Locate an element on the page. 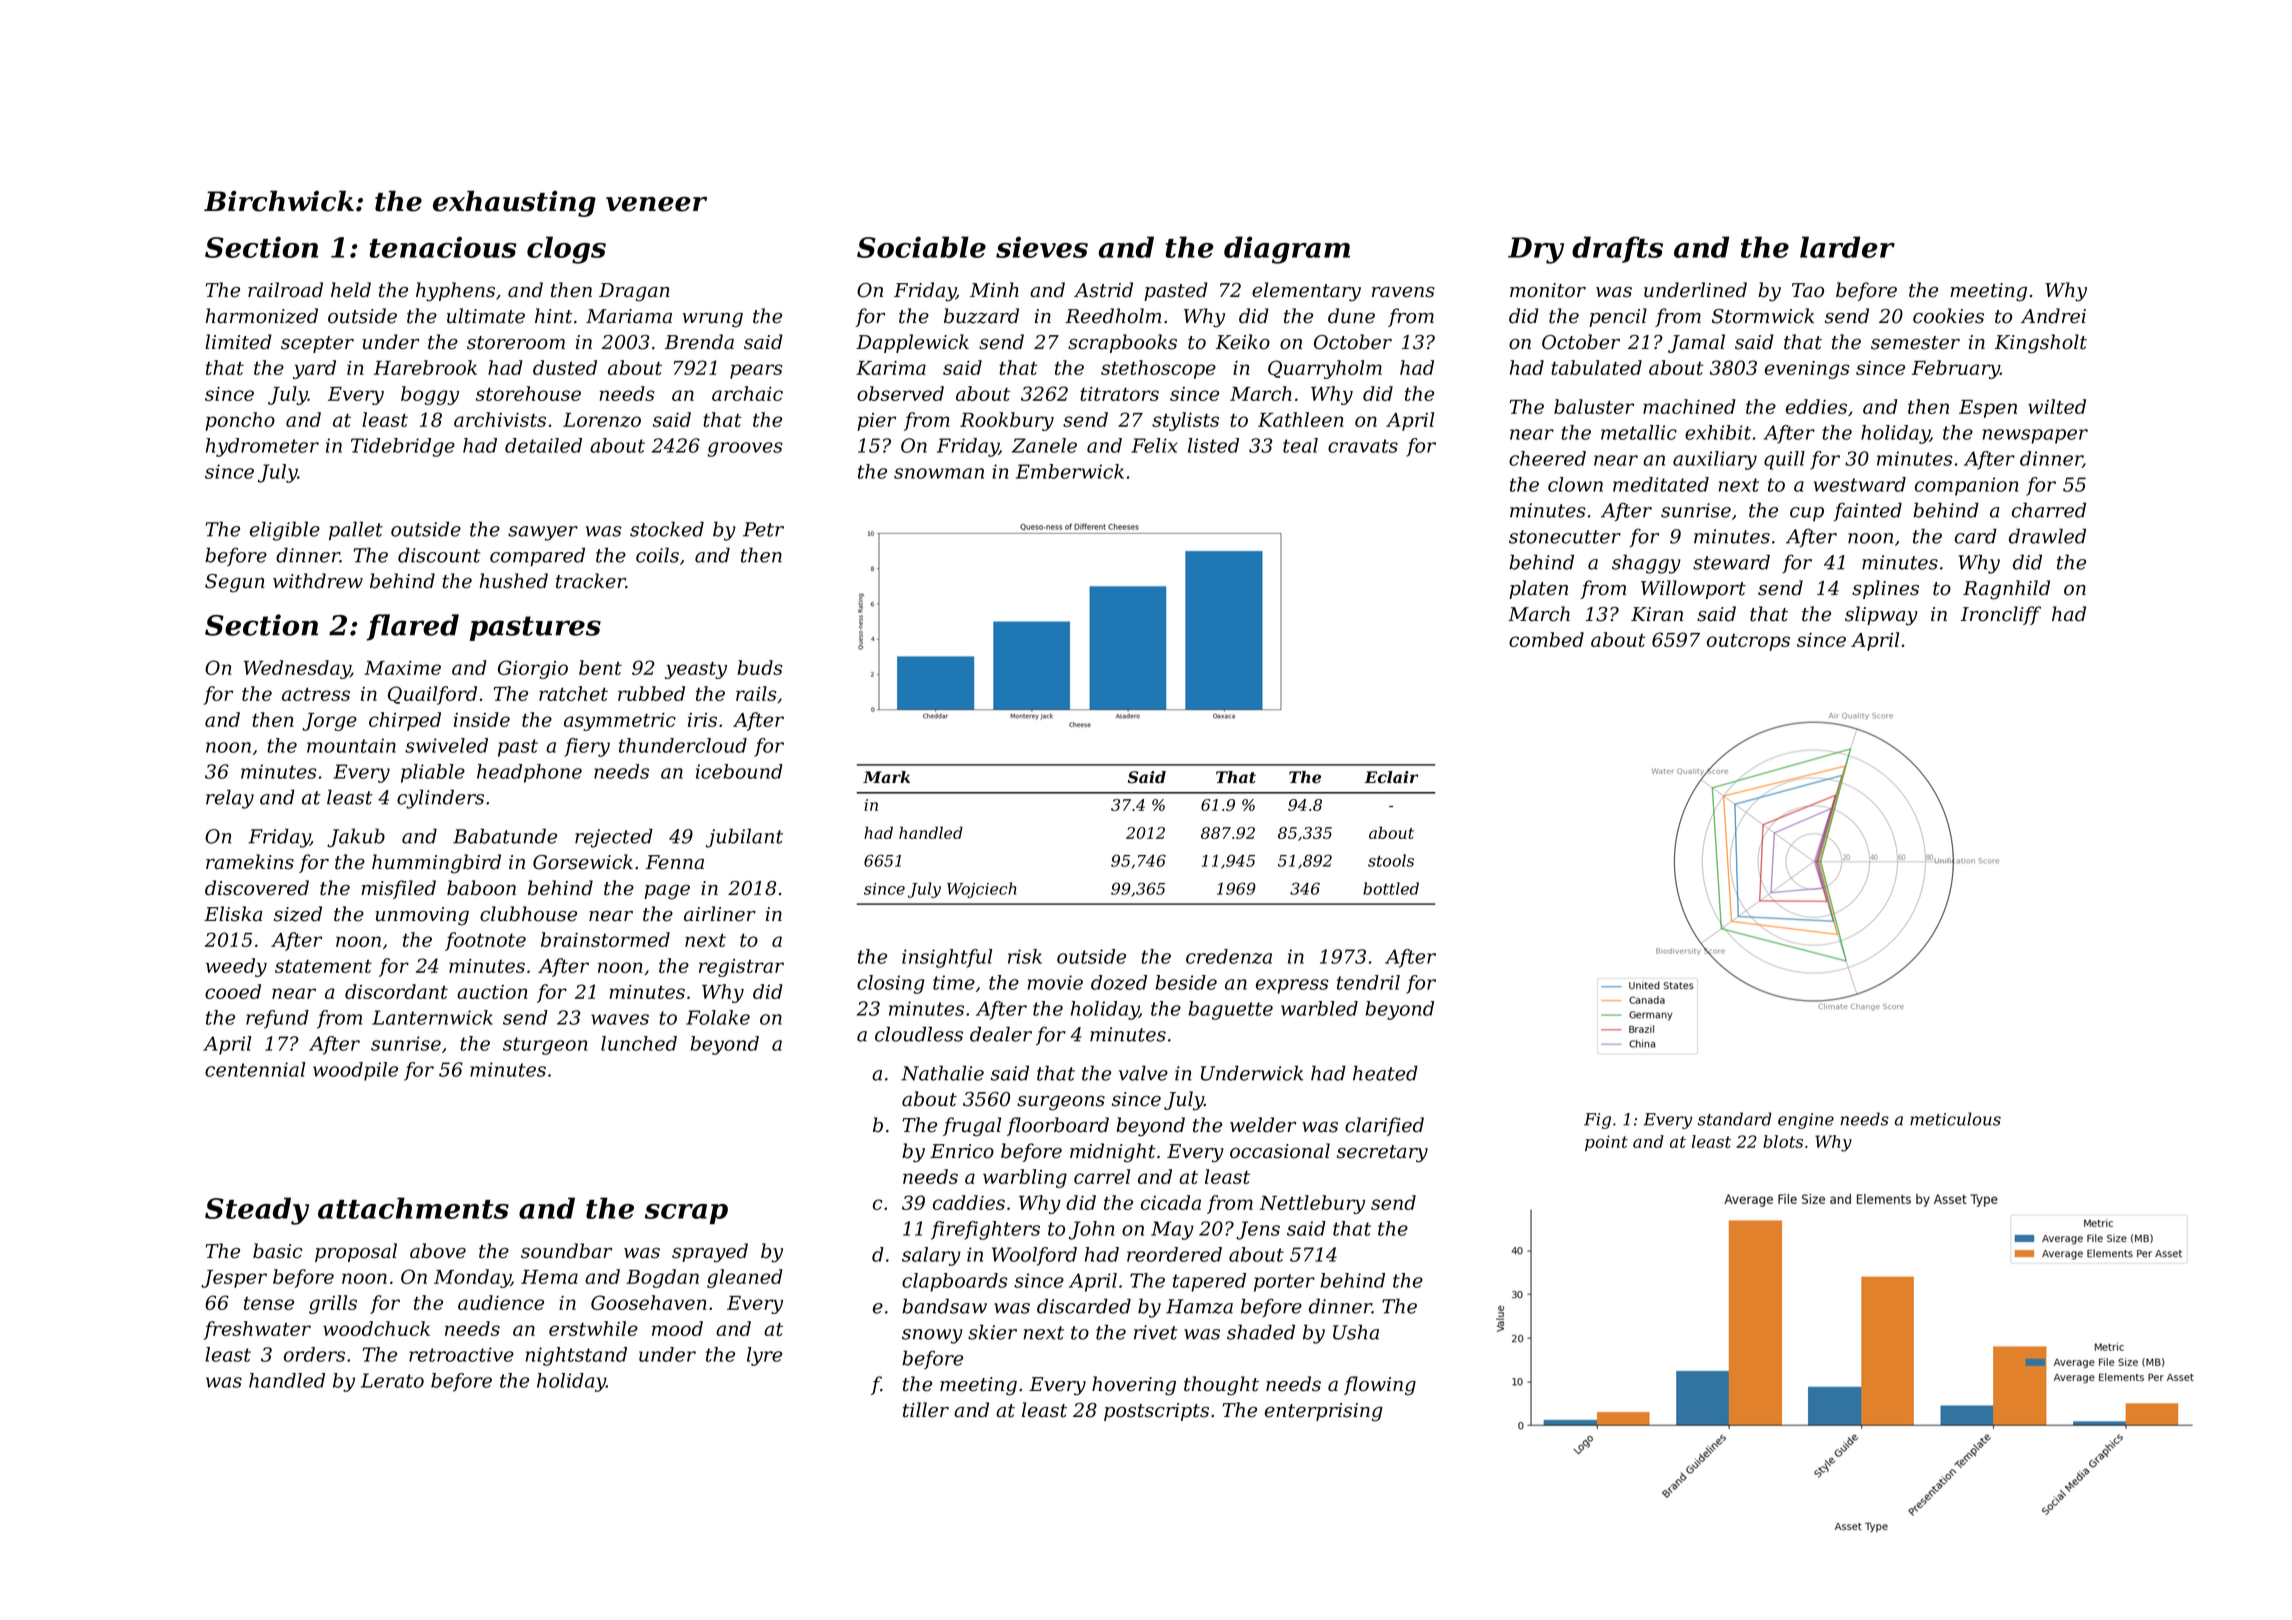  relay is located at coordinates (230, 799).
